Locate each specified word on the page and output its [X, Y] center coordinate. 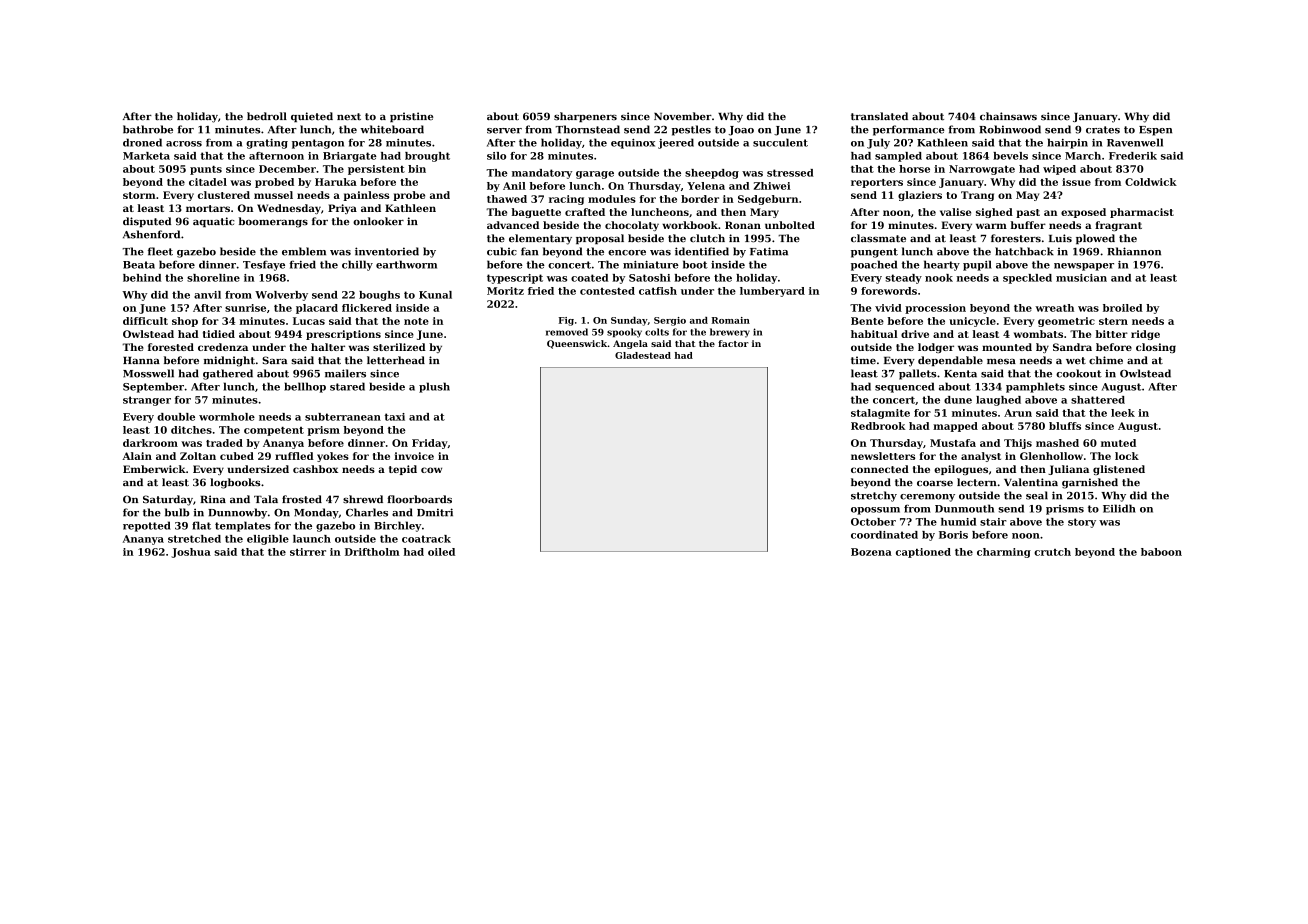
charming [1004, 553]
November [683, 116]
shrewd [363, 499]
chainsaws [1008, 116]
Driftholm [372, 552]
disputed [147, 222]
